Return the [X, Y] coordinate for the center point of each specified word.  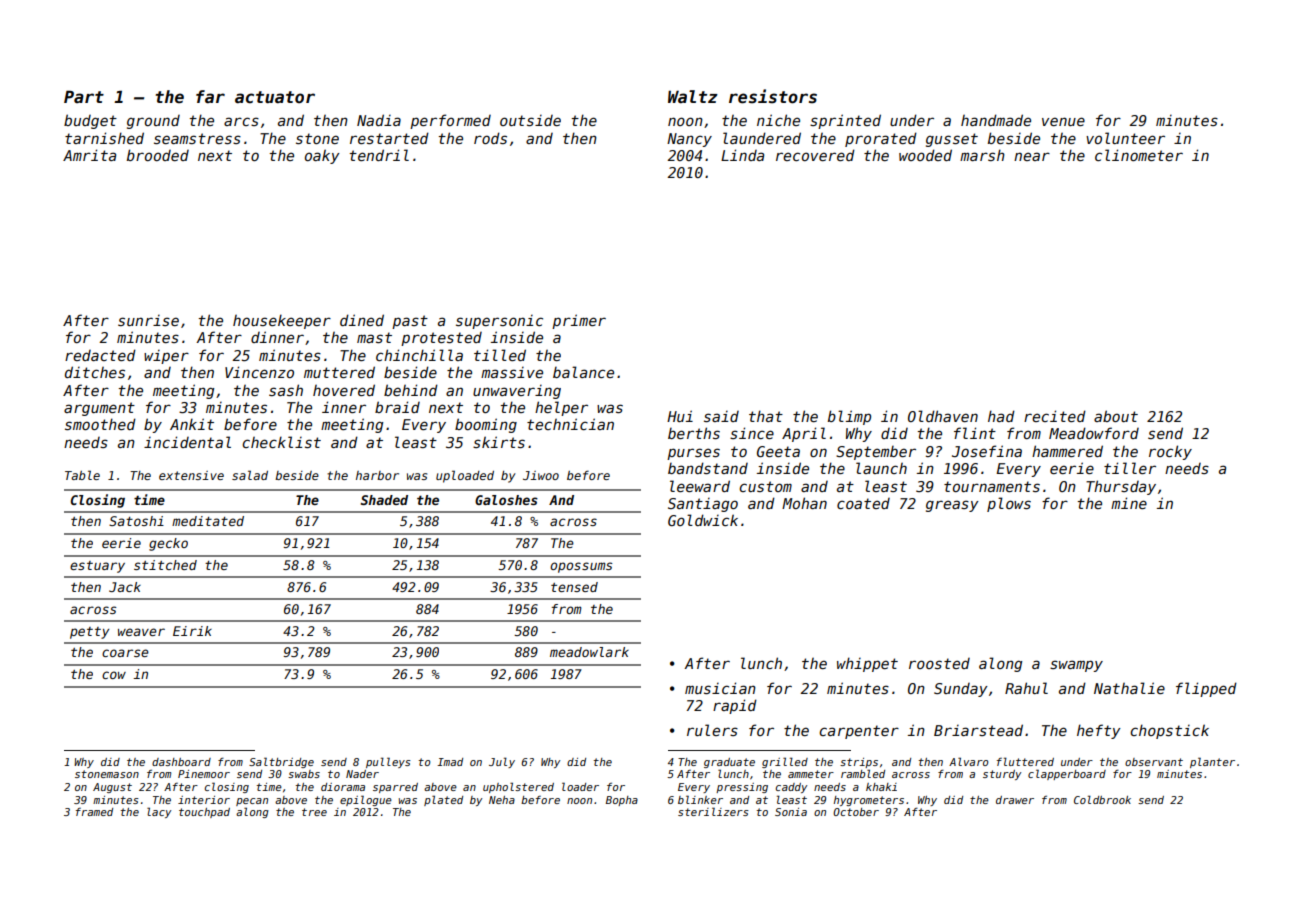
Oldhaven [943, 416]
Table [82, 475]
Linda [742, 155]
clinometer [1139, 155]
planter [1212, 762]
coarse [125, 653]
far [210, 97]
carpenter [859, 732]
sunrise [148, 320]
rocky [1170, 452]
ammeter [811, 774]
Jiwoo [541, 475]
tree [314, 812]
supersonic [499, 322]
